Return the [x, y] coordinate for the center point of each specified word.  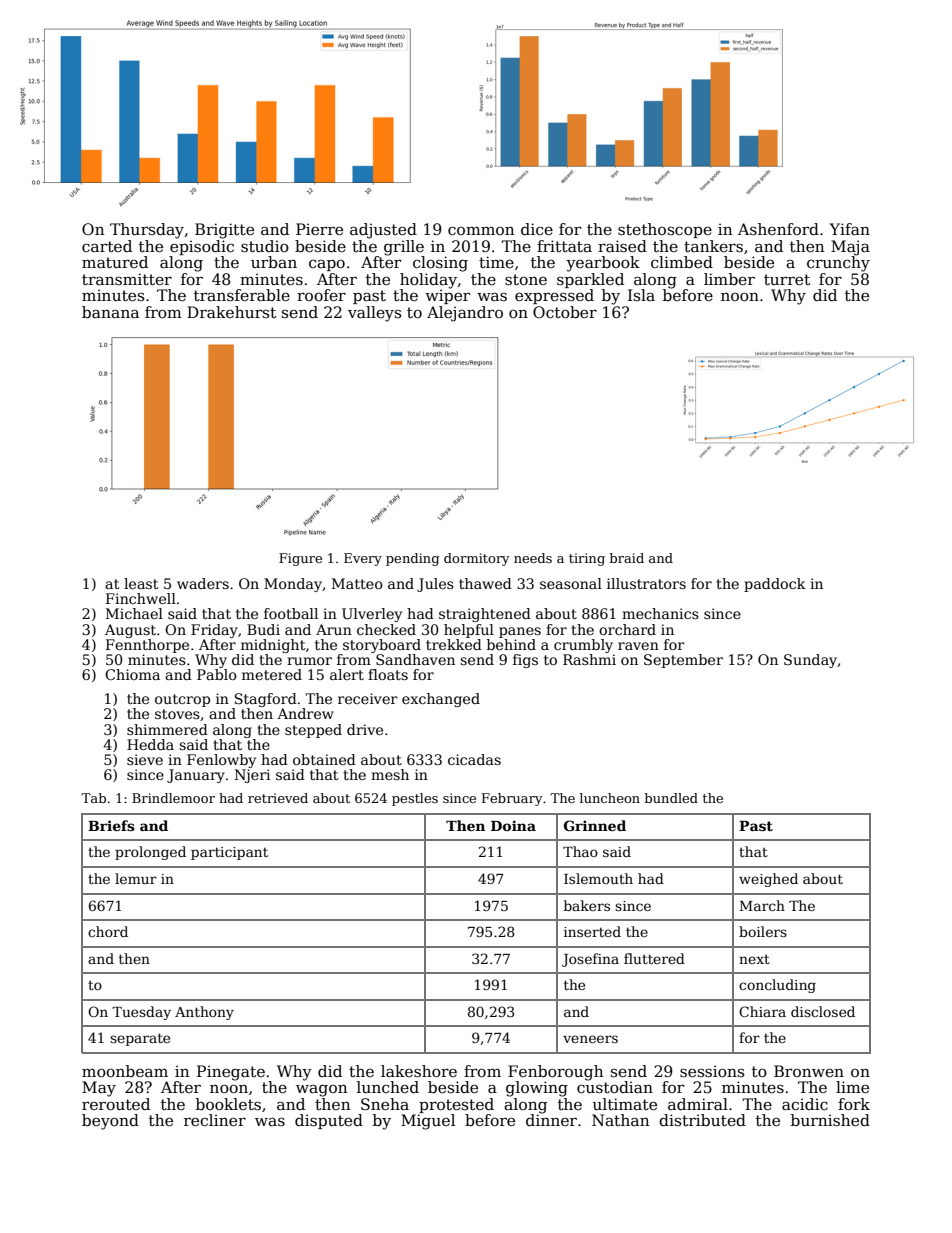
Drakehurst [231, 312]
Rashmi [589, 659]
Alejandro [465, 314]
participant [229, 853]
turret [787, 280]
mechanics [660, 613]
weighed [768, 880]
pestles [415, 799]
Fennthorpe [147, 646]
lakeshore [419, 1071]
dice [537, 229]
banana [110, 312]
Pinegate [231, 1073]
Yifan [850, 229]
